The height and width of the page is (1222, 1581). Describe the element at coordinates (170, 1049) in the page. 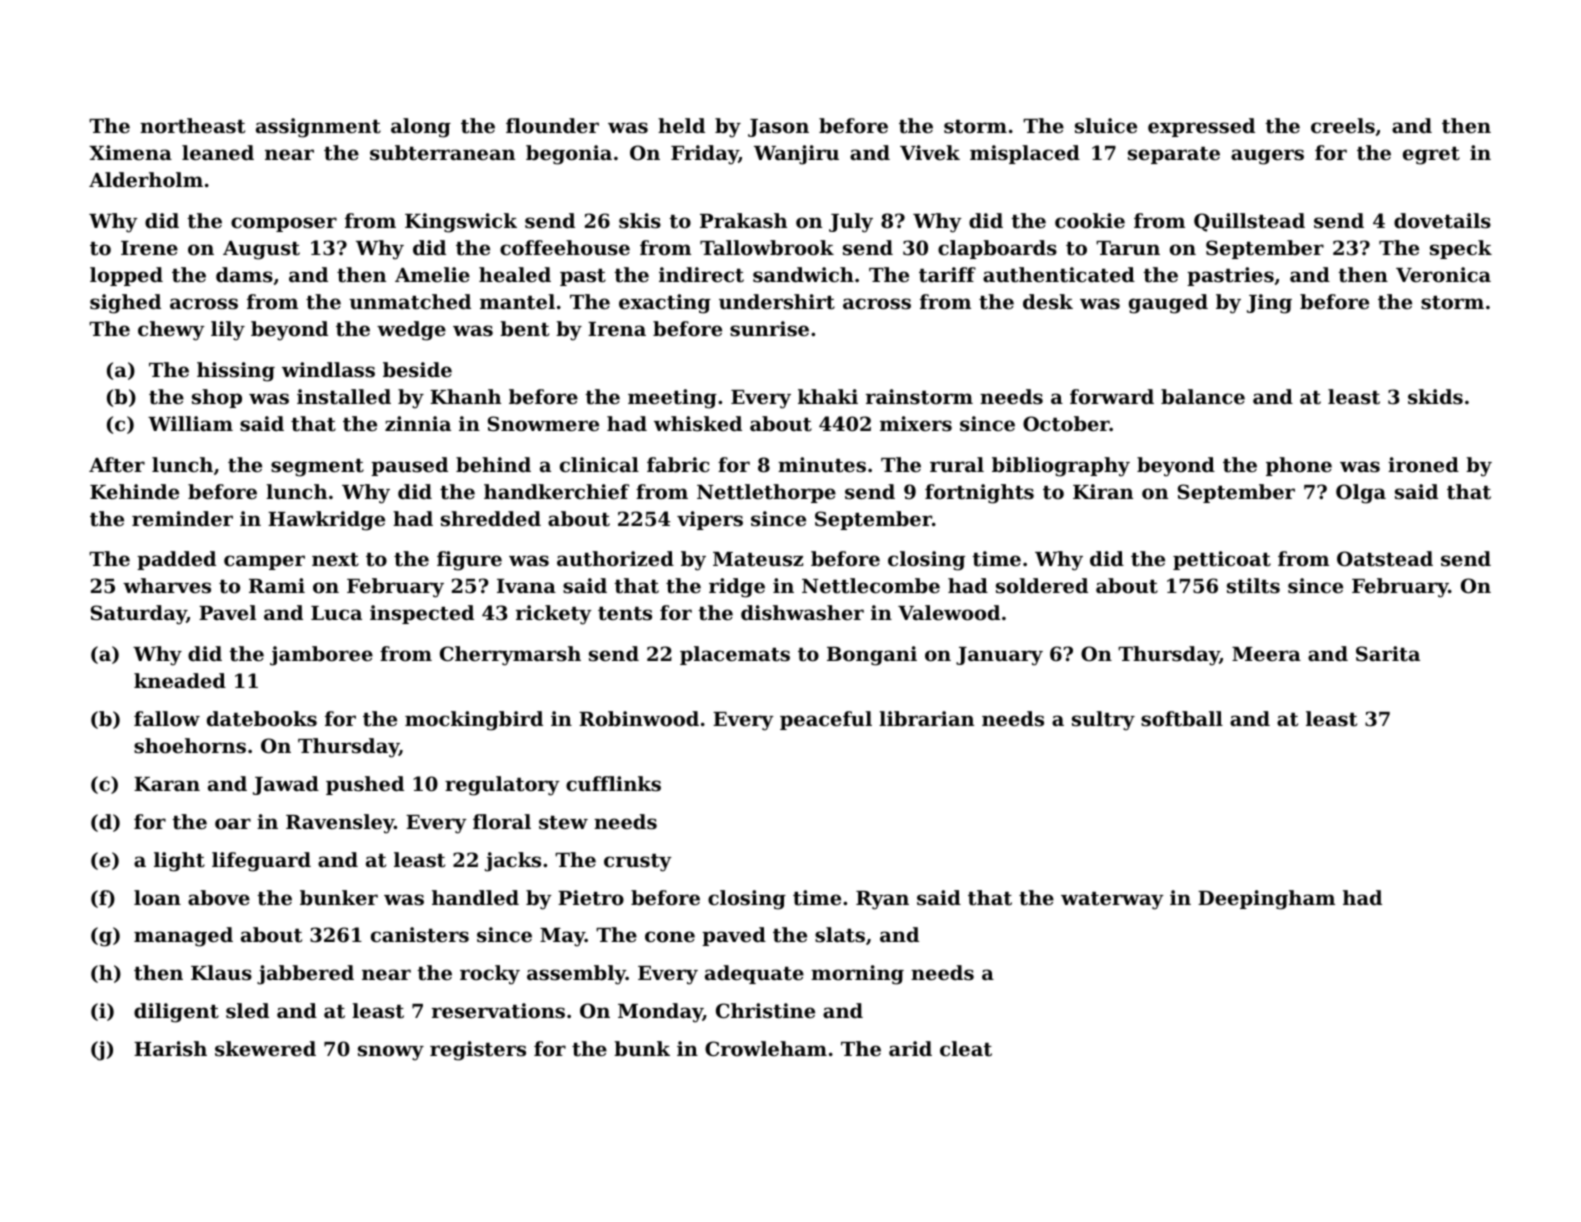

I see `Harish` at that location.
